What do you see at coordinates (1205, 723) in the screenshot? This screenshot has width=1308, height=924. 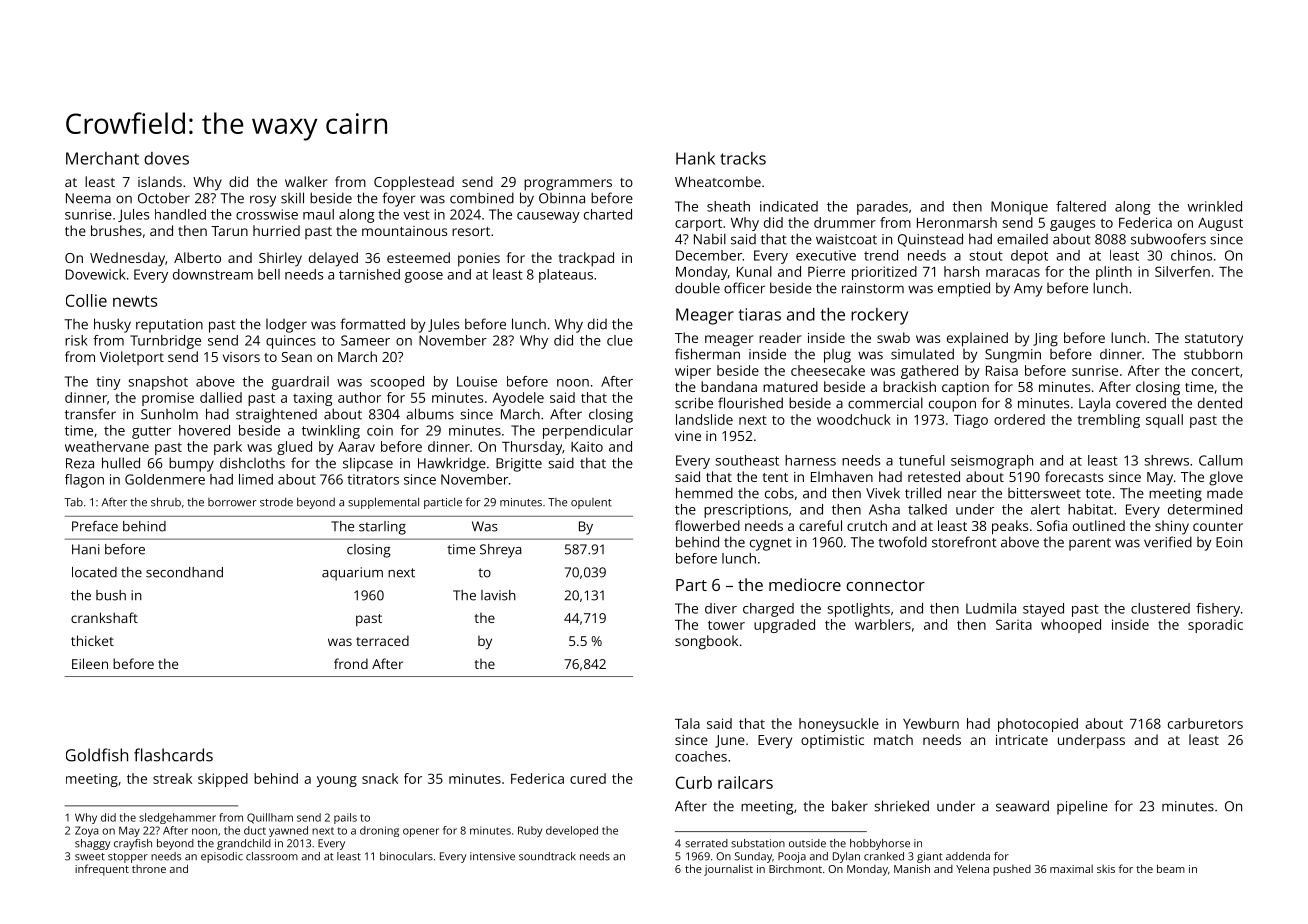 I see `carburetors` at bounding box center [1205, 723].
